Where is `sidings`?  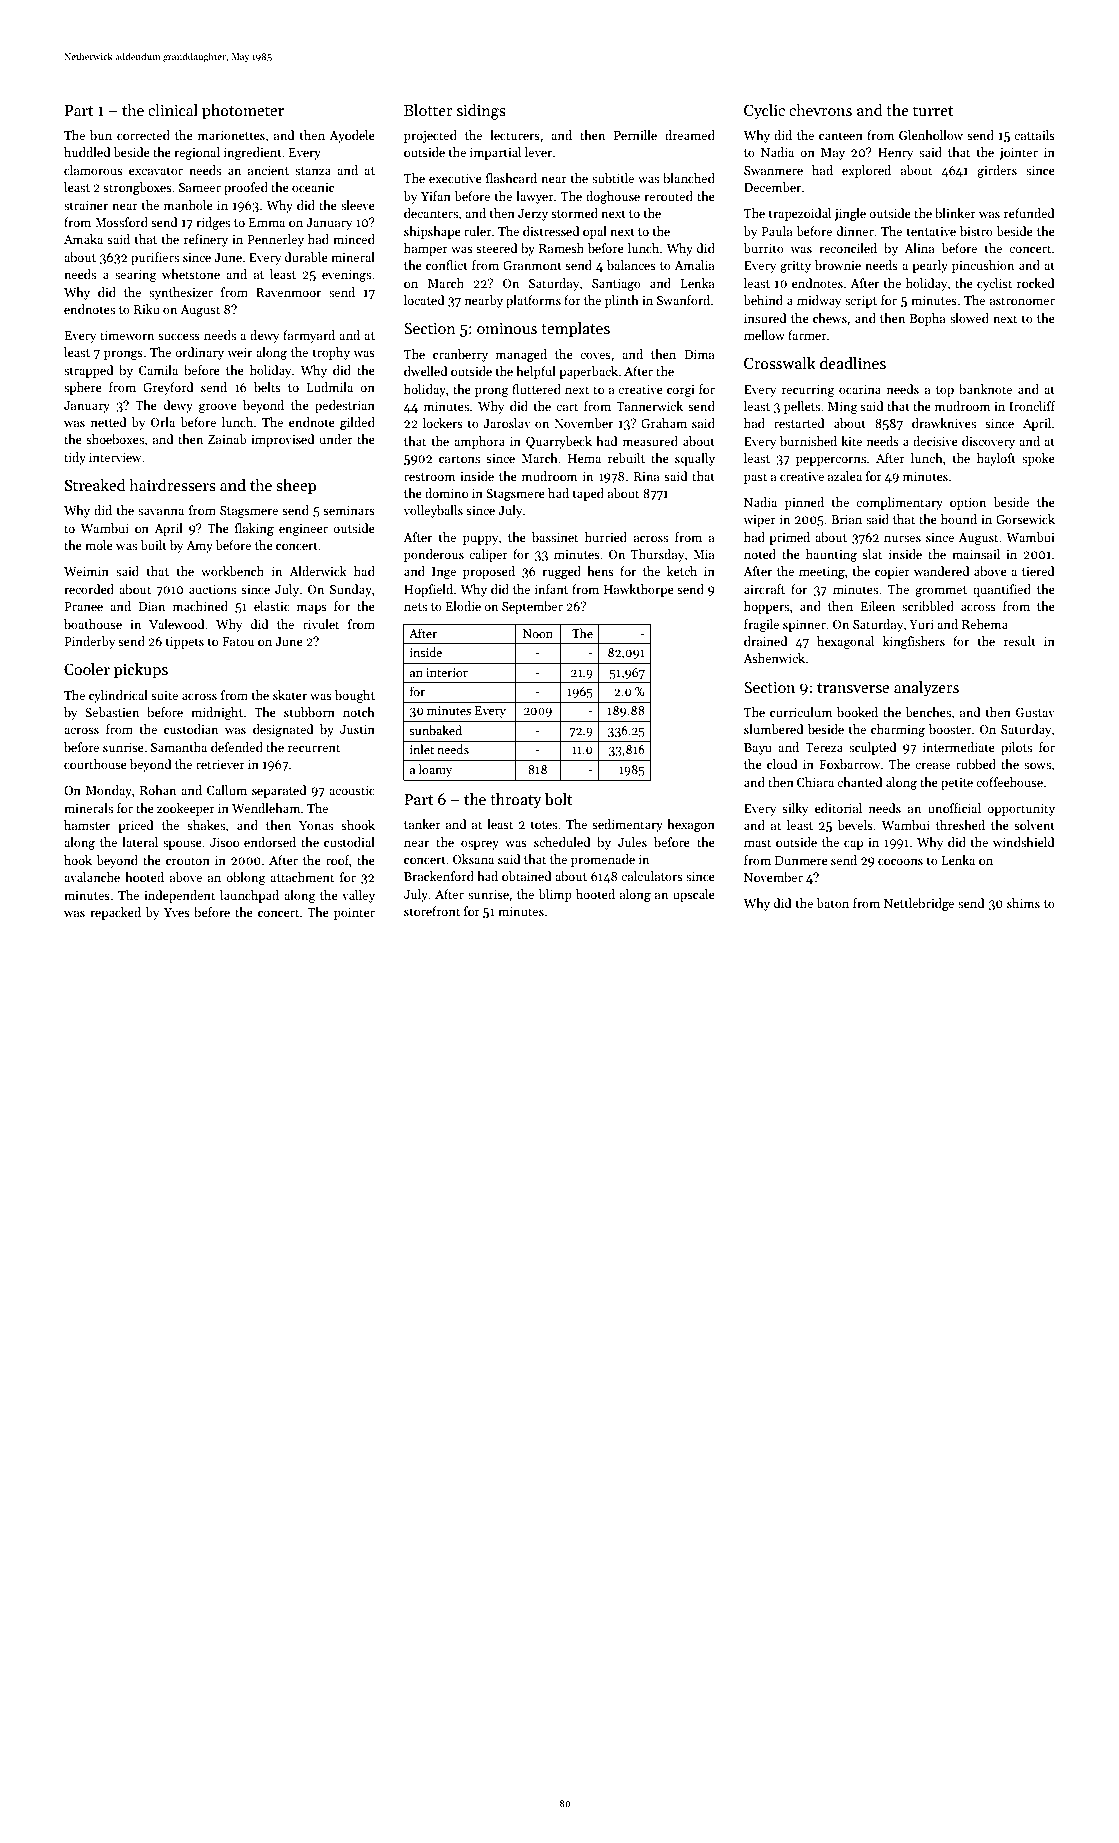
sidings is located at coordinates (481, 112).
